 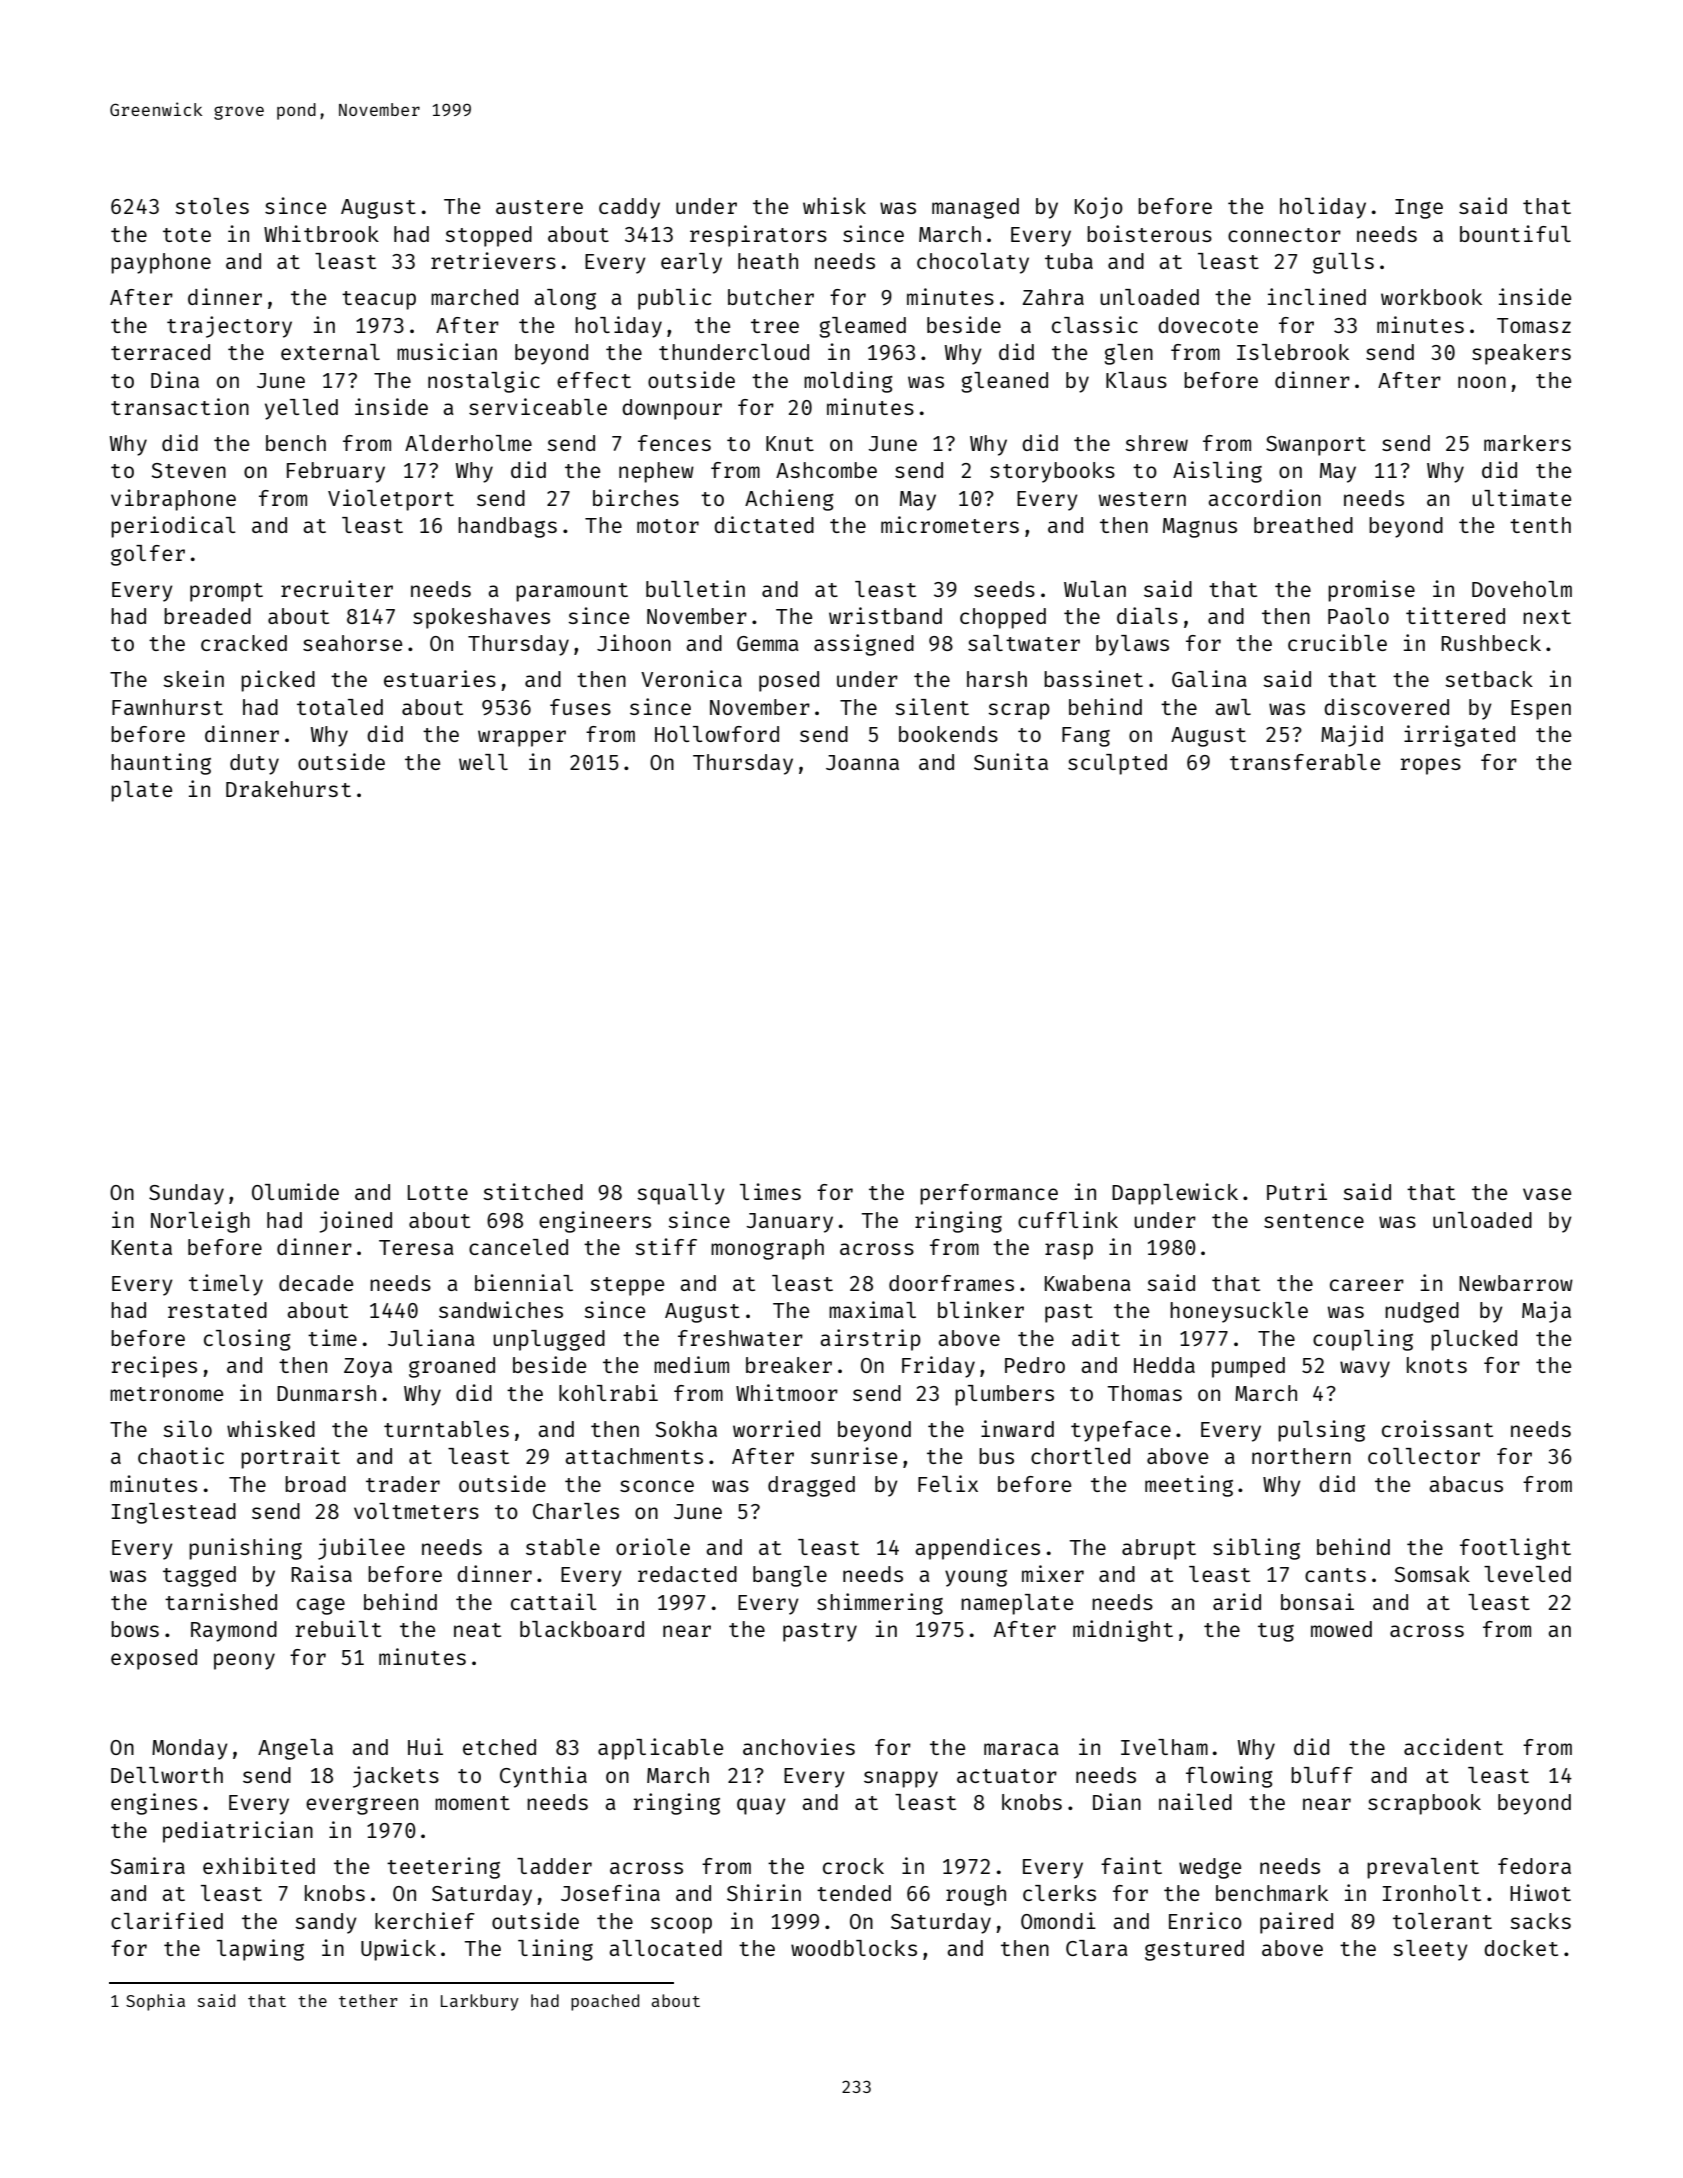 I want to click on limes, so click(x=770, y=1191).
